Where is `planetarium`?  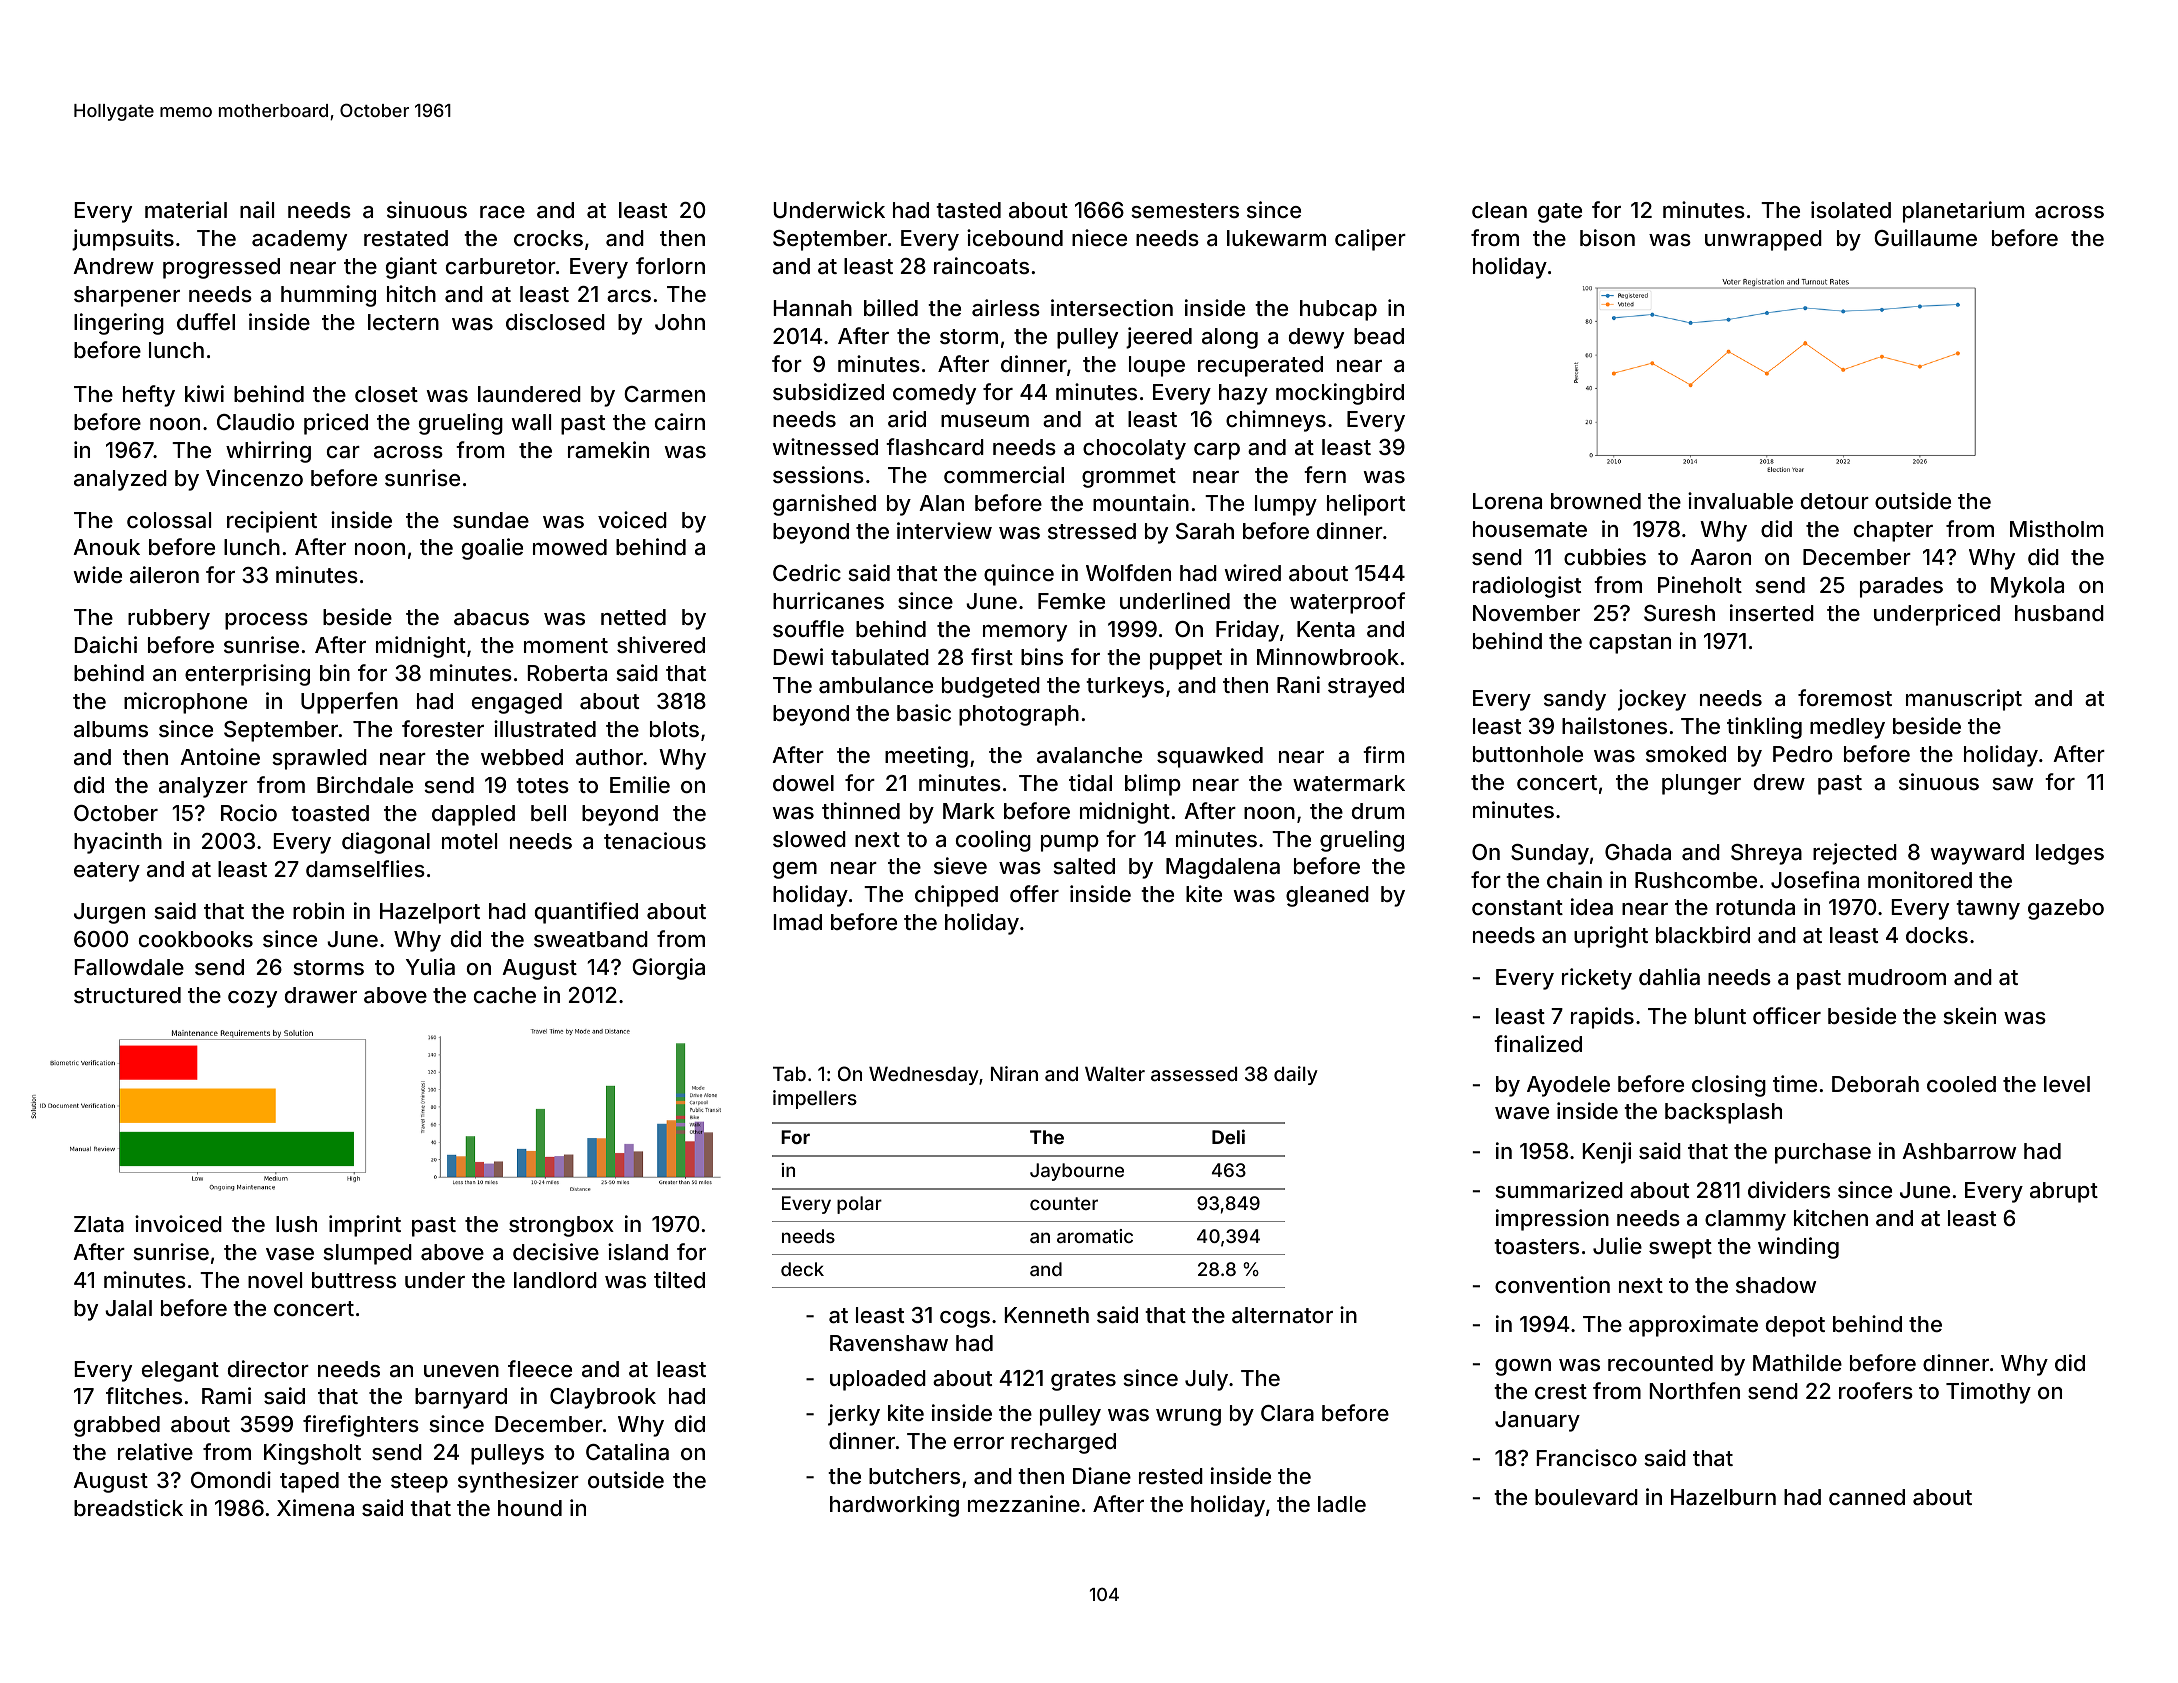 planetarium is located at coordinates (1963, 212).
